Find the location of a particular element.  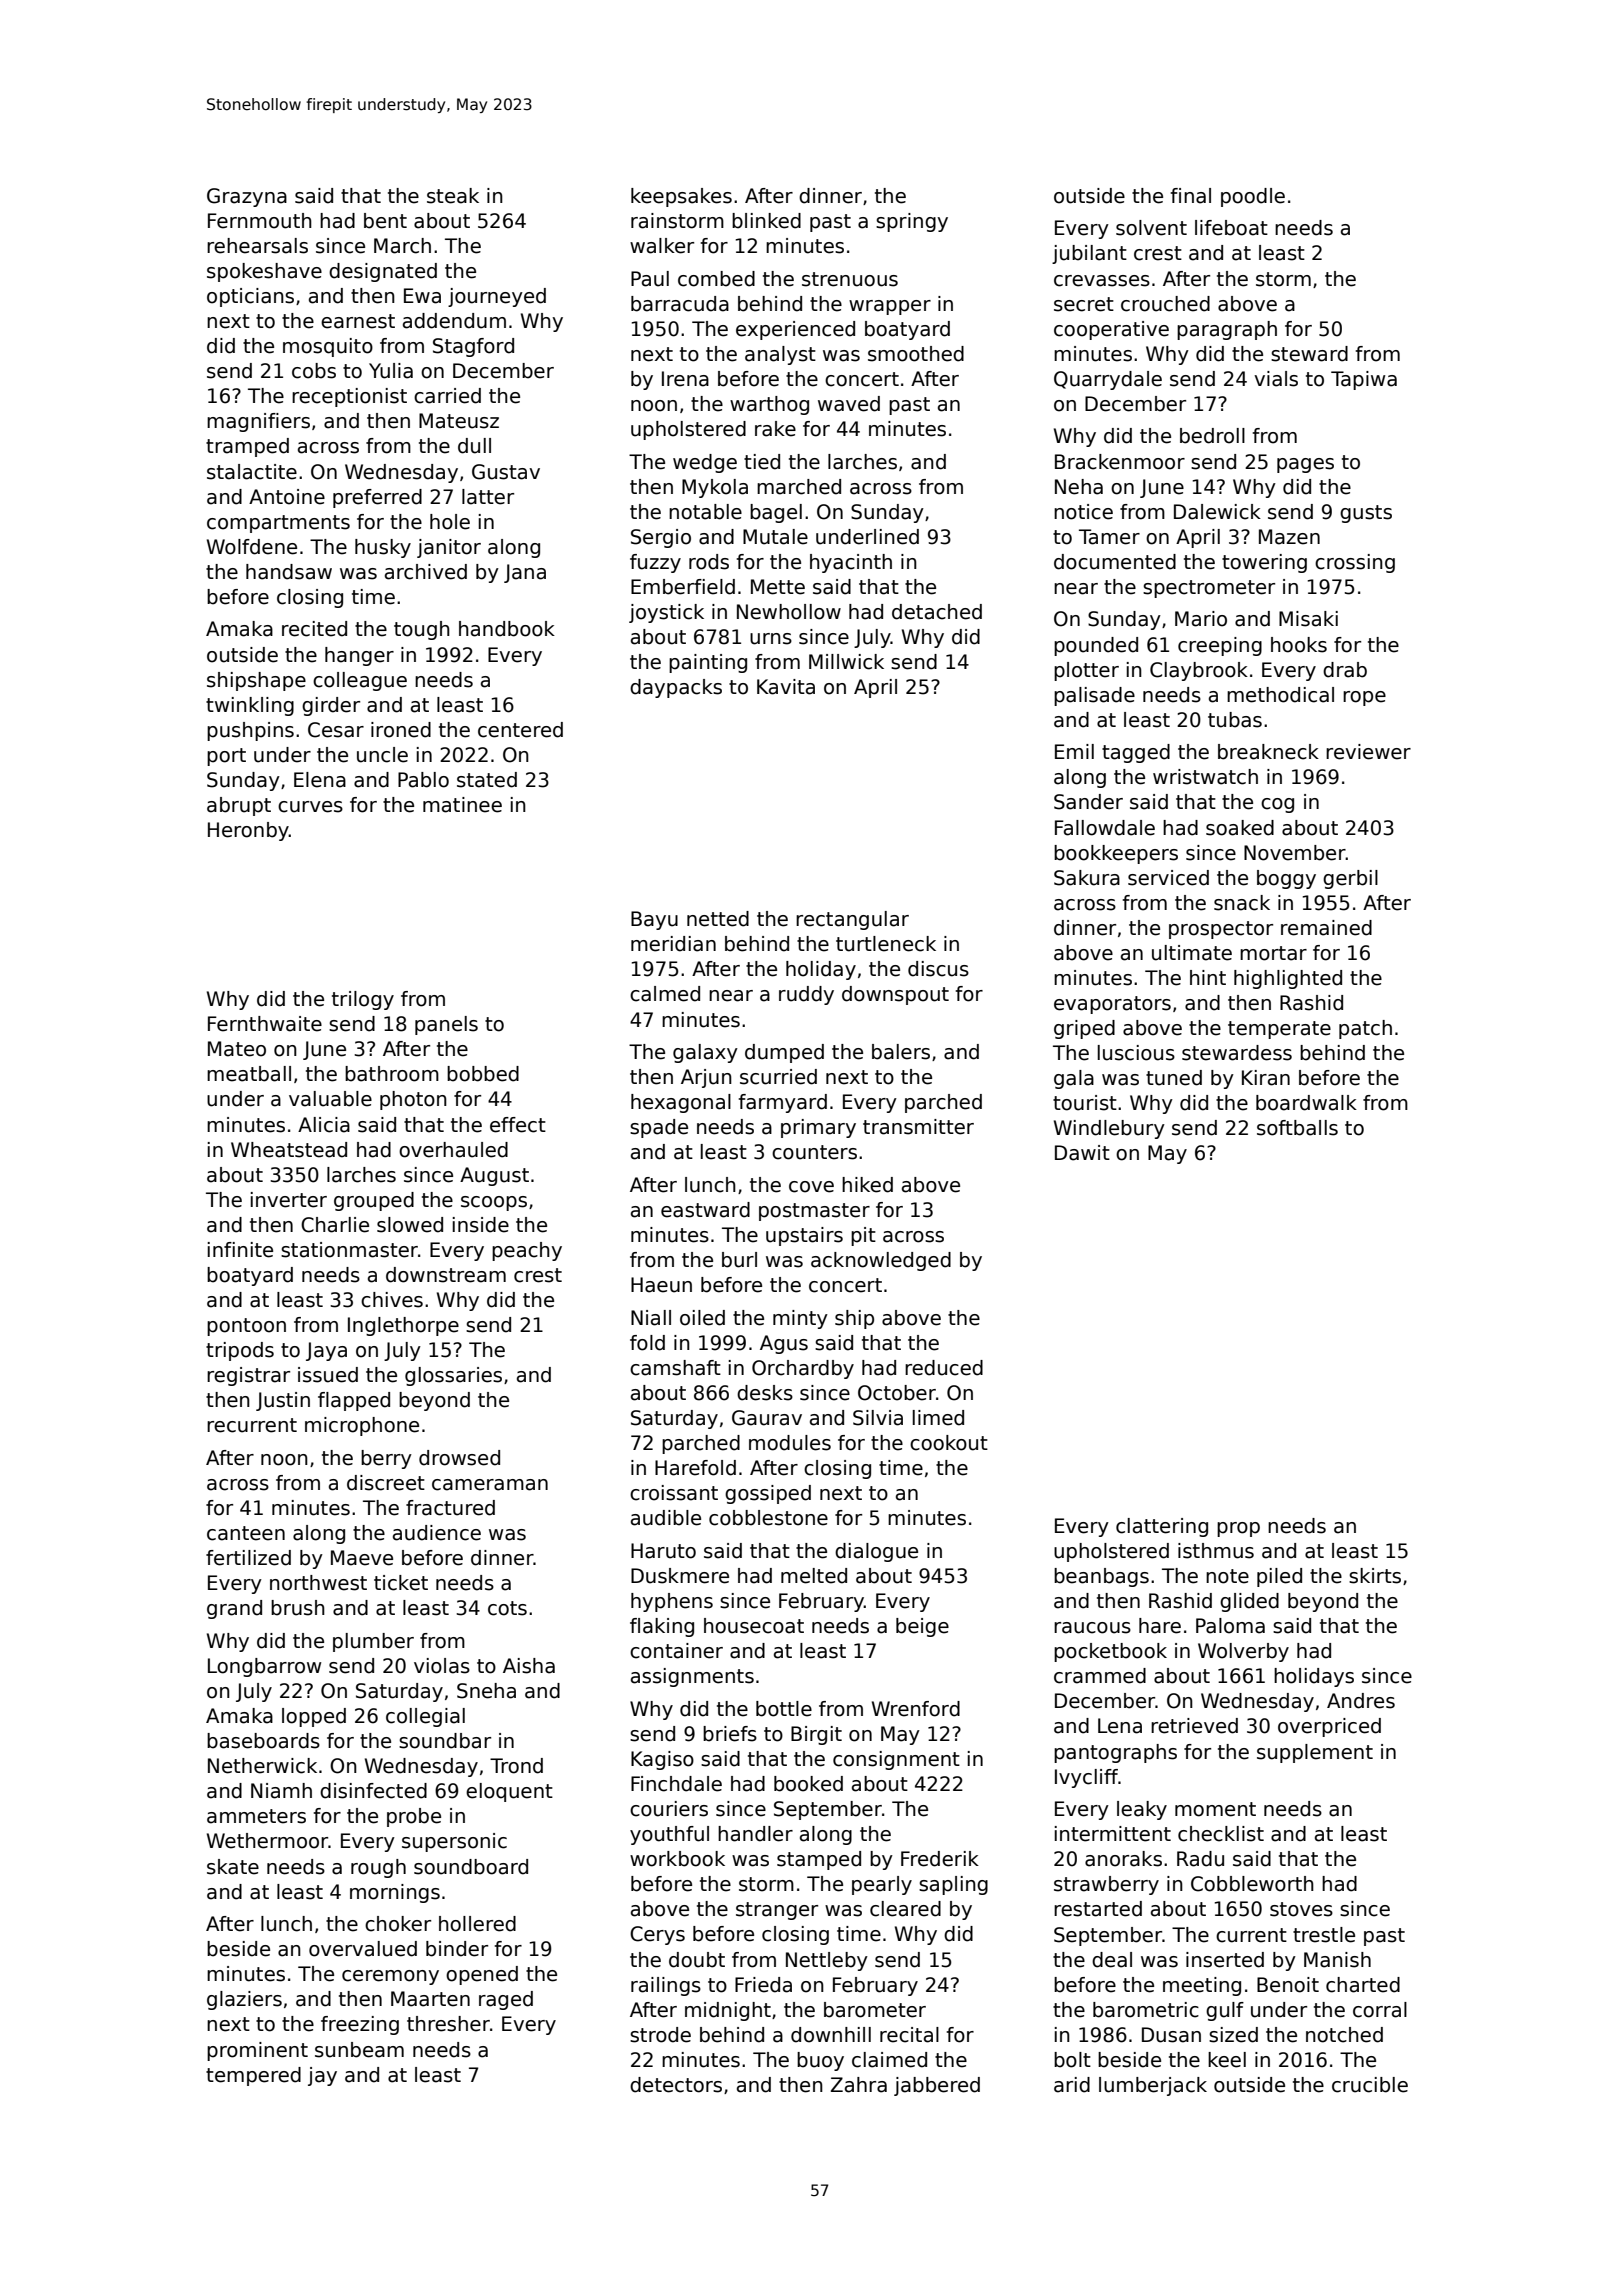

trilogy is located at coordinates (363, 1000).
